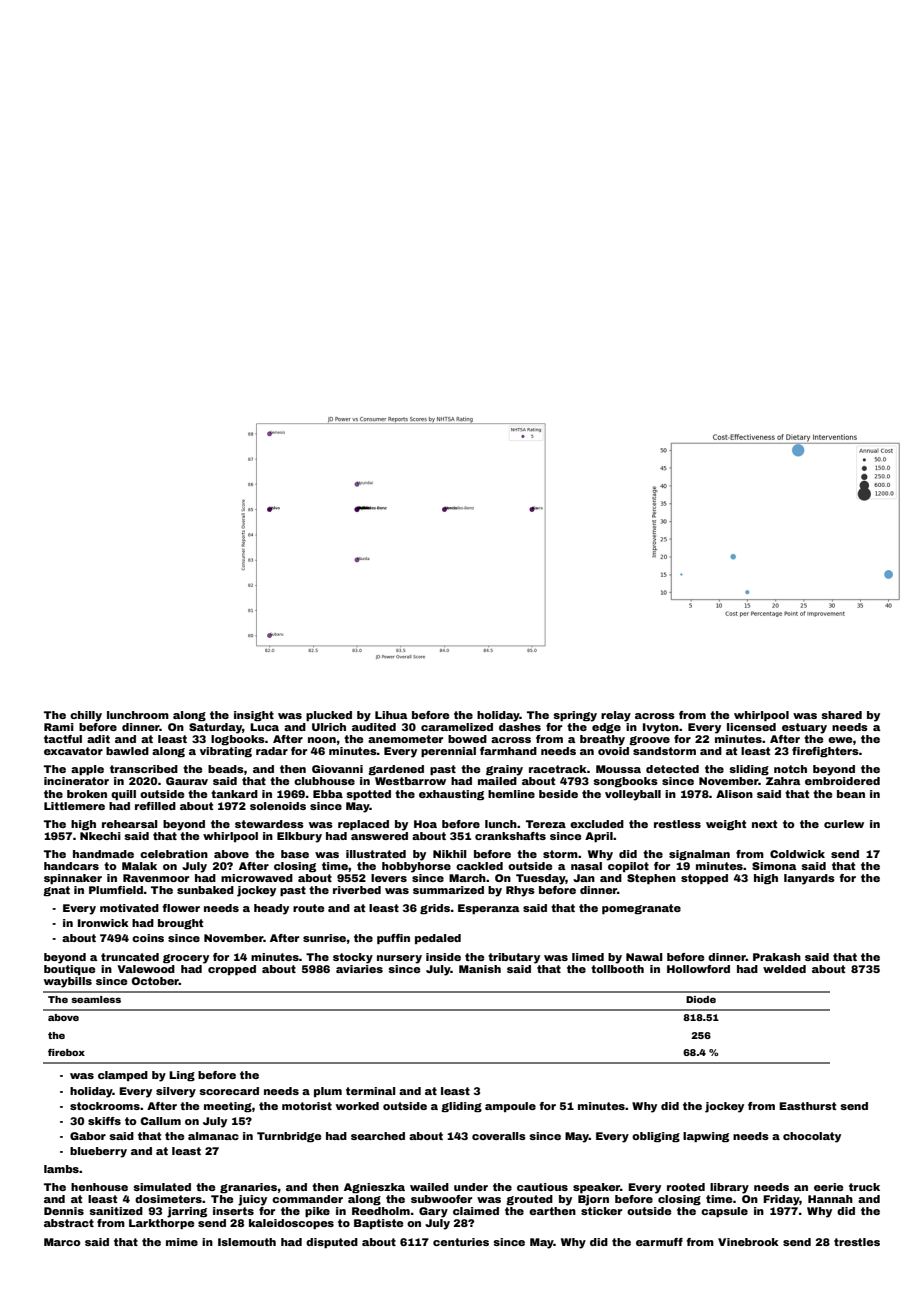 Image resolution: width=924 pixels, height=1308 pixels. What do you see at coordinates (701, 999) in the screenshot?
I see `Diode` at bounding box center [701, 999].
